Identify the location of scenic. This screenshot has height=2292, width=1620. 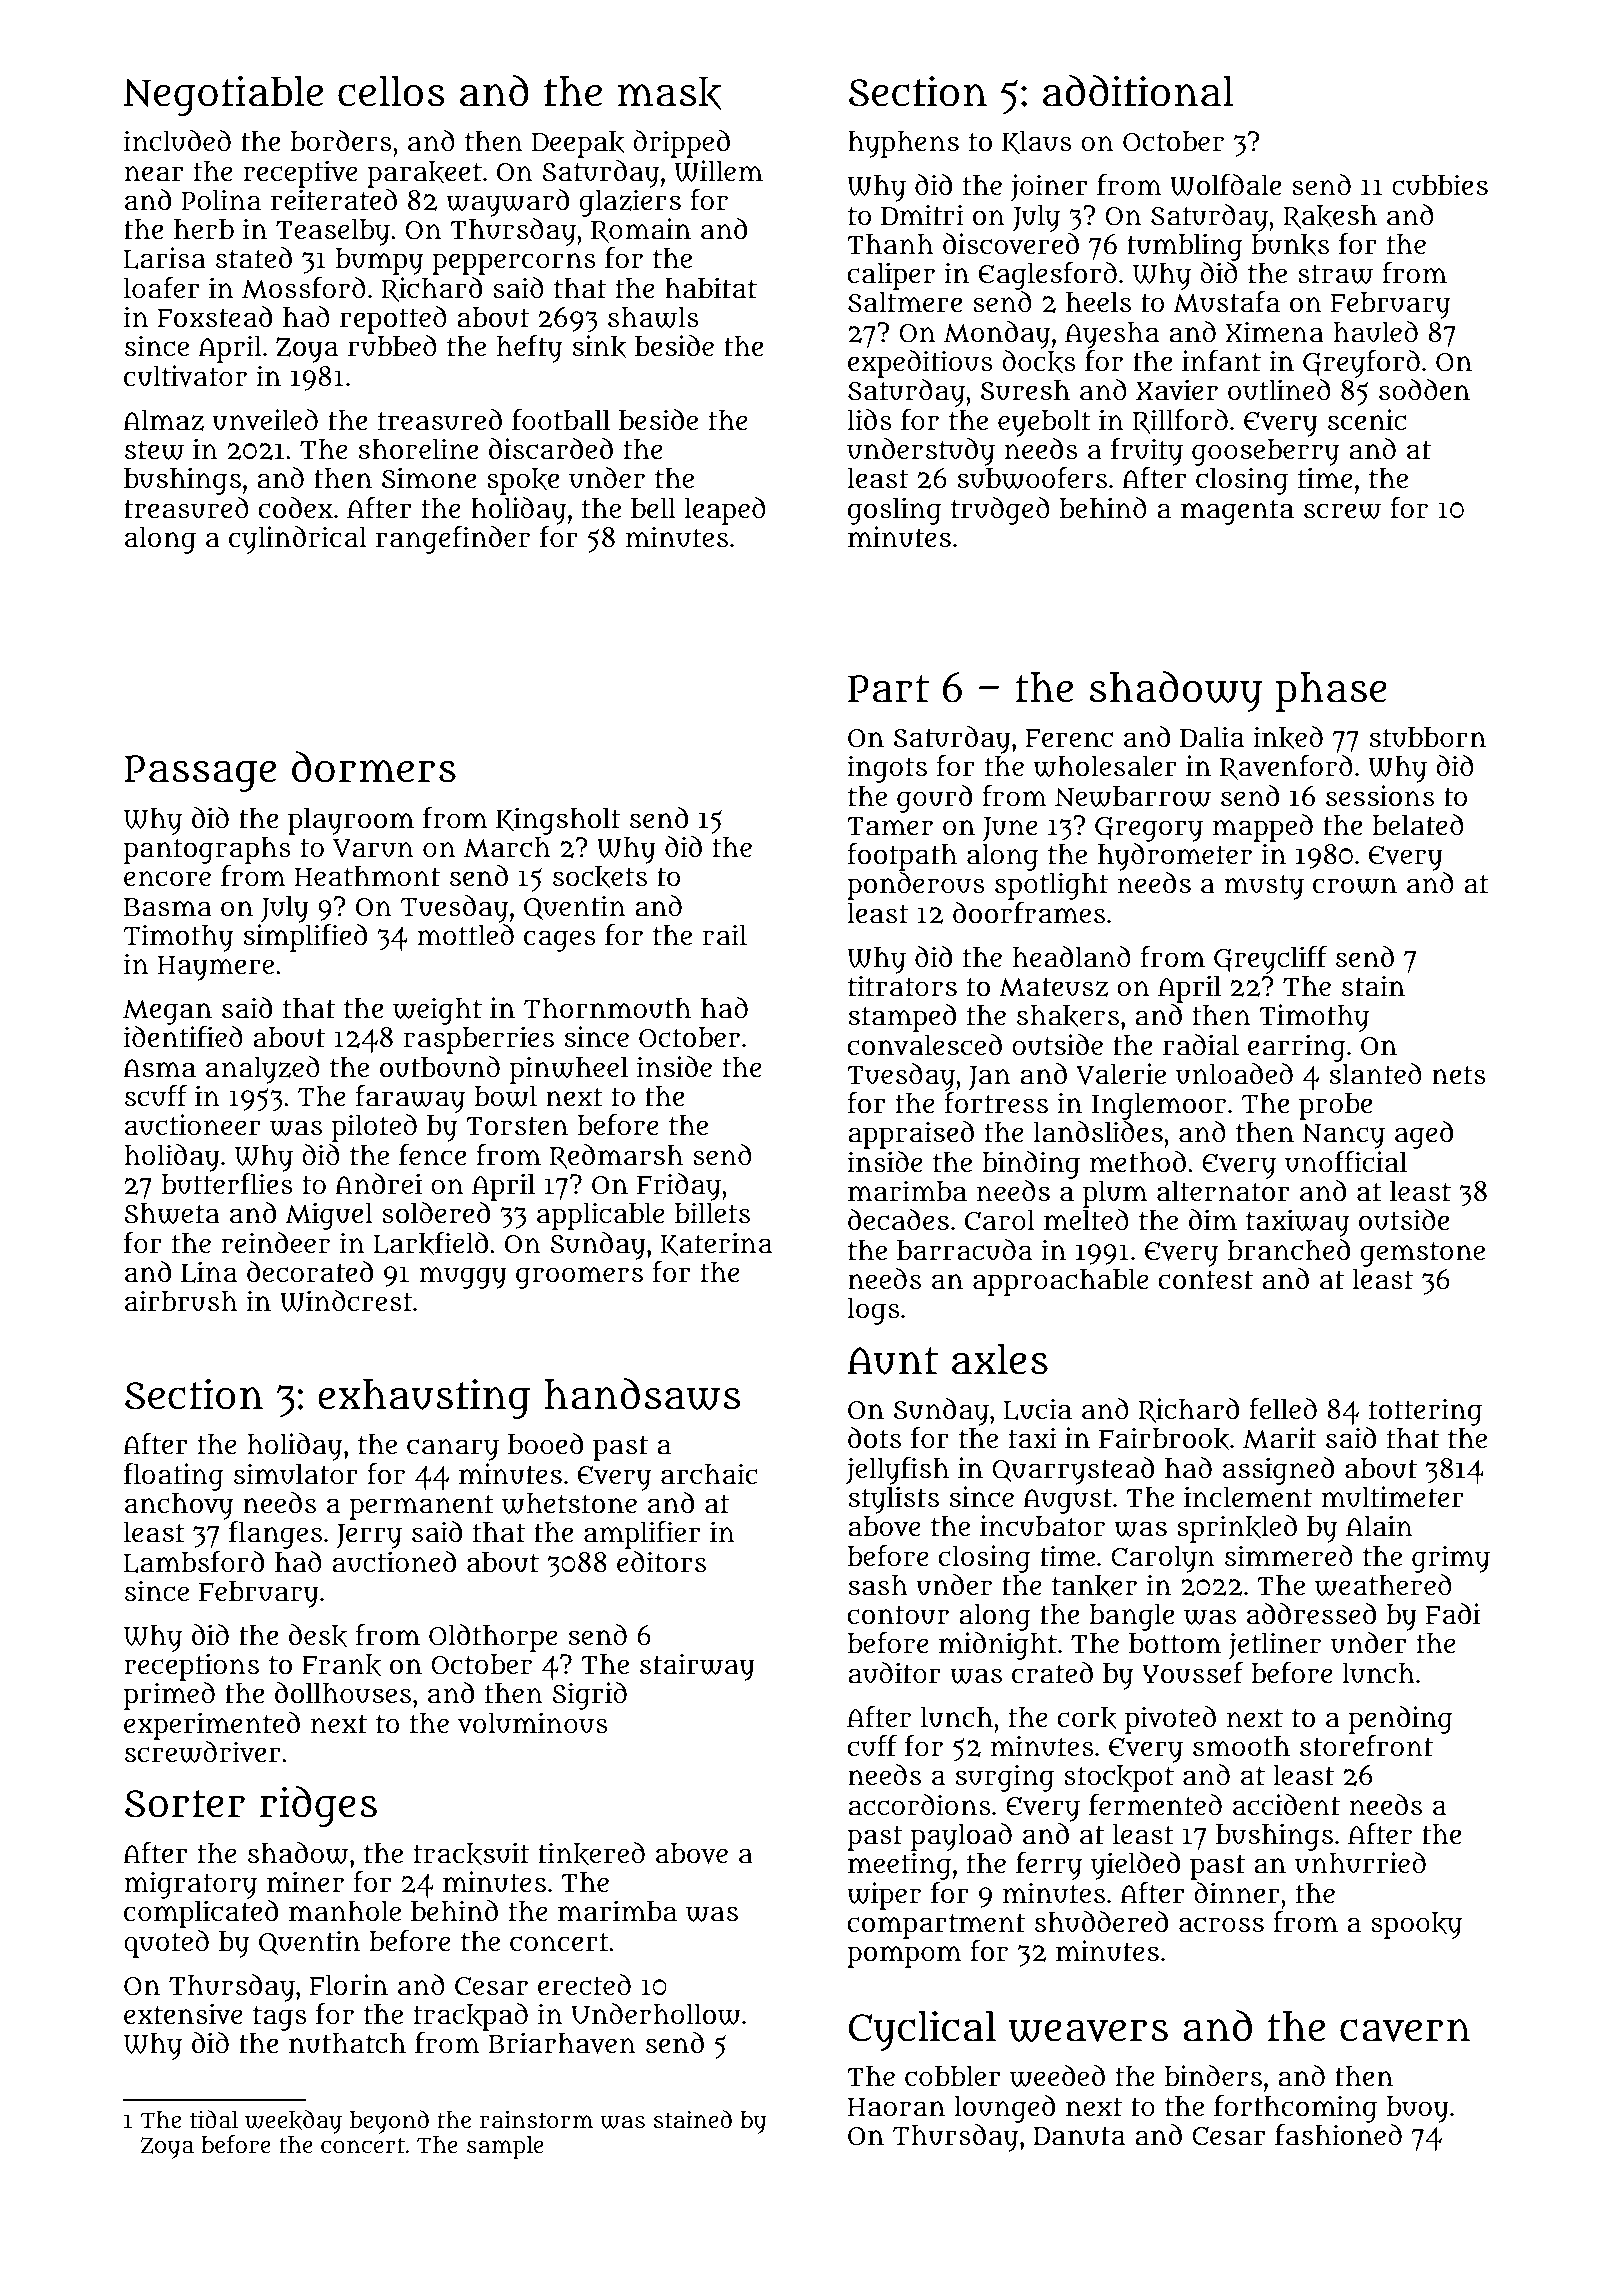
(1367, 420).
